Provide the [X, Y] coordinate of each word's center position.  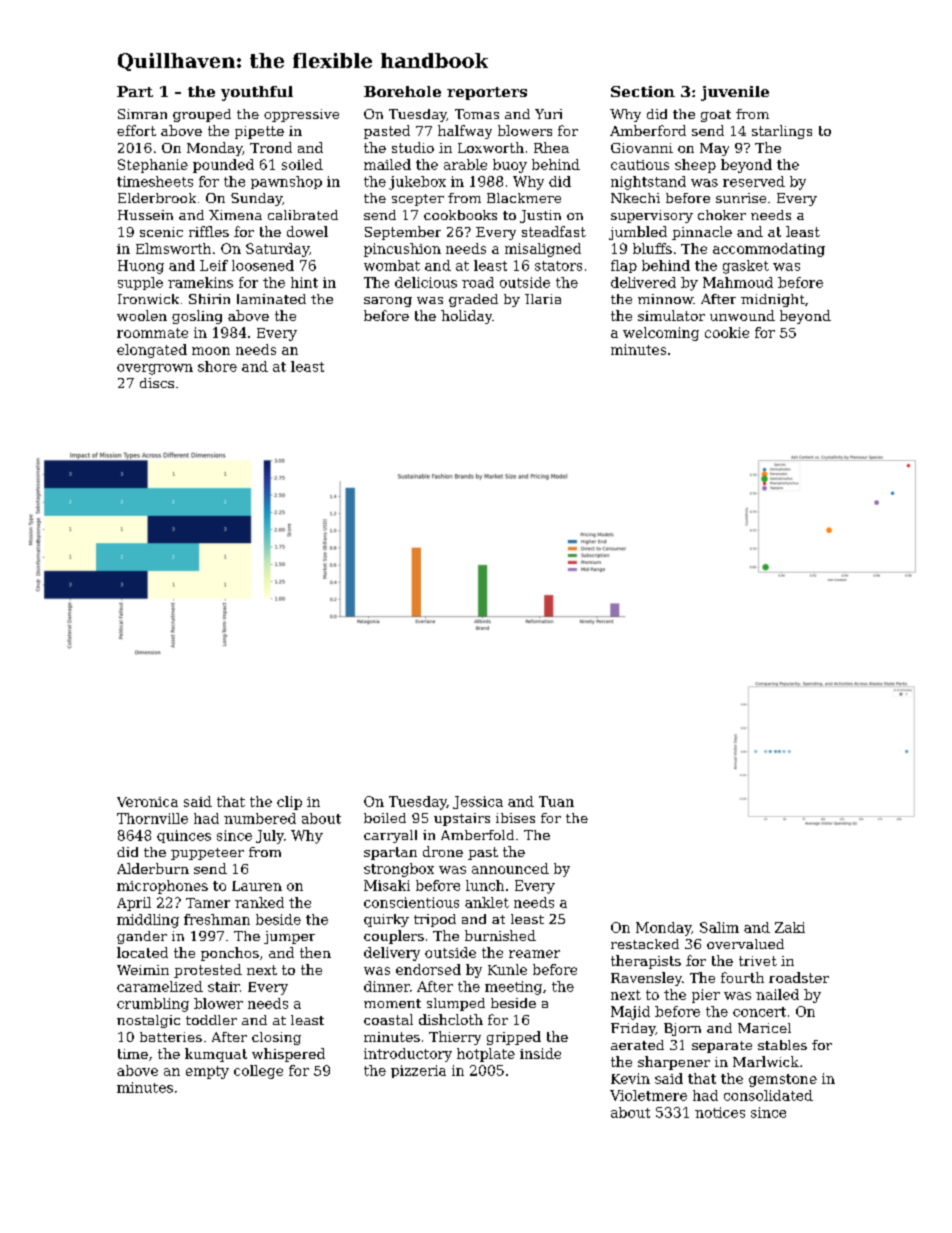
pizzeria [418, 1071]
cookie [727, 332]
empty [207, 1072]
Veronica [147, 802]
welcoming [661, 334]
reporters [487, 93]
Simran [142, 114]
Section [643, 91]
